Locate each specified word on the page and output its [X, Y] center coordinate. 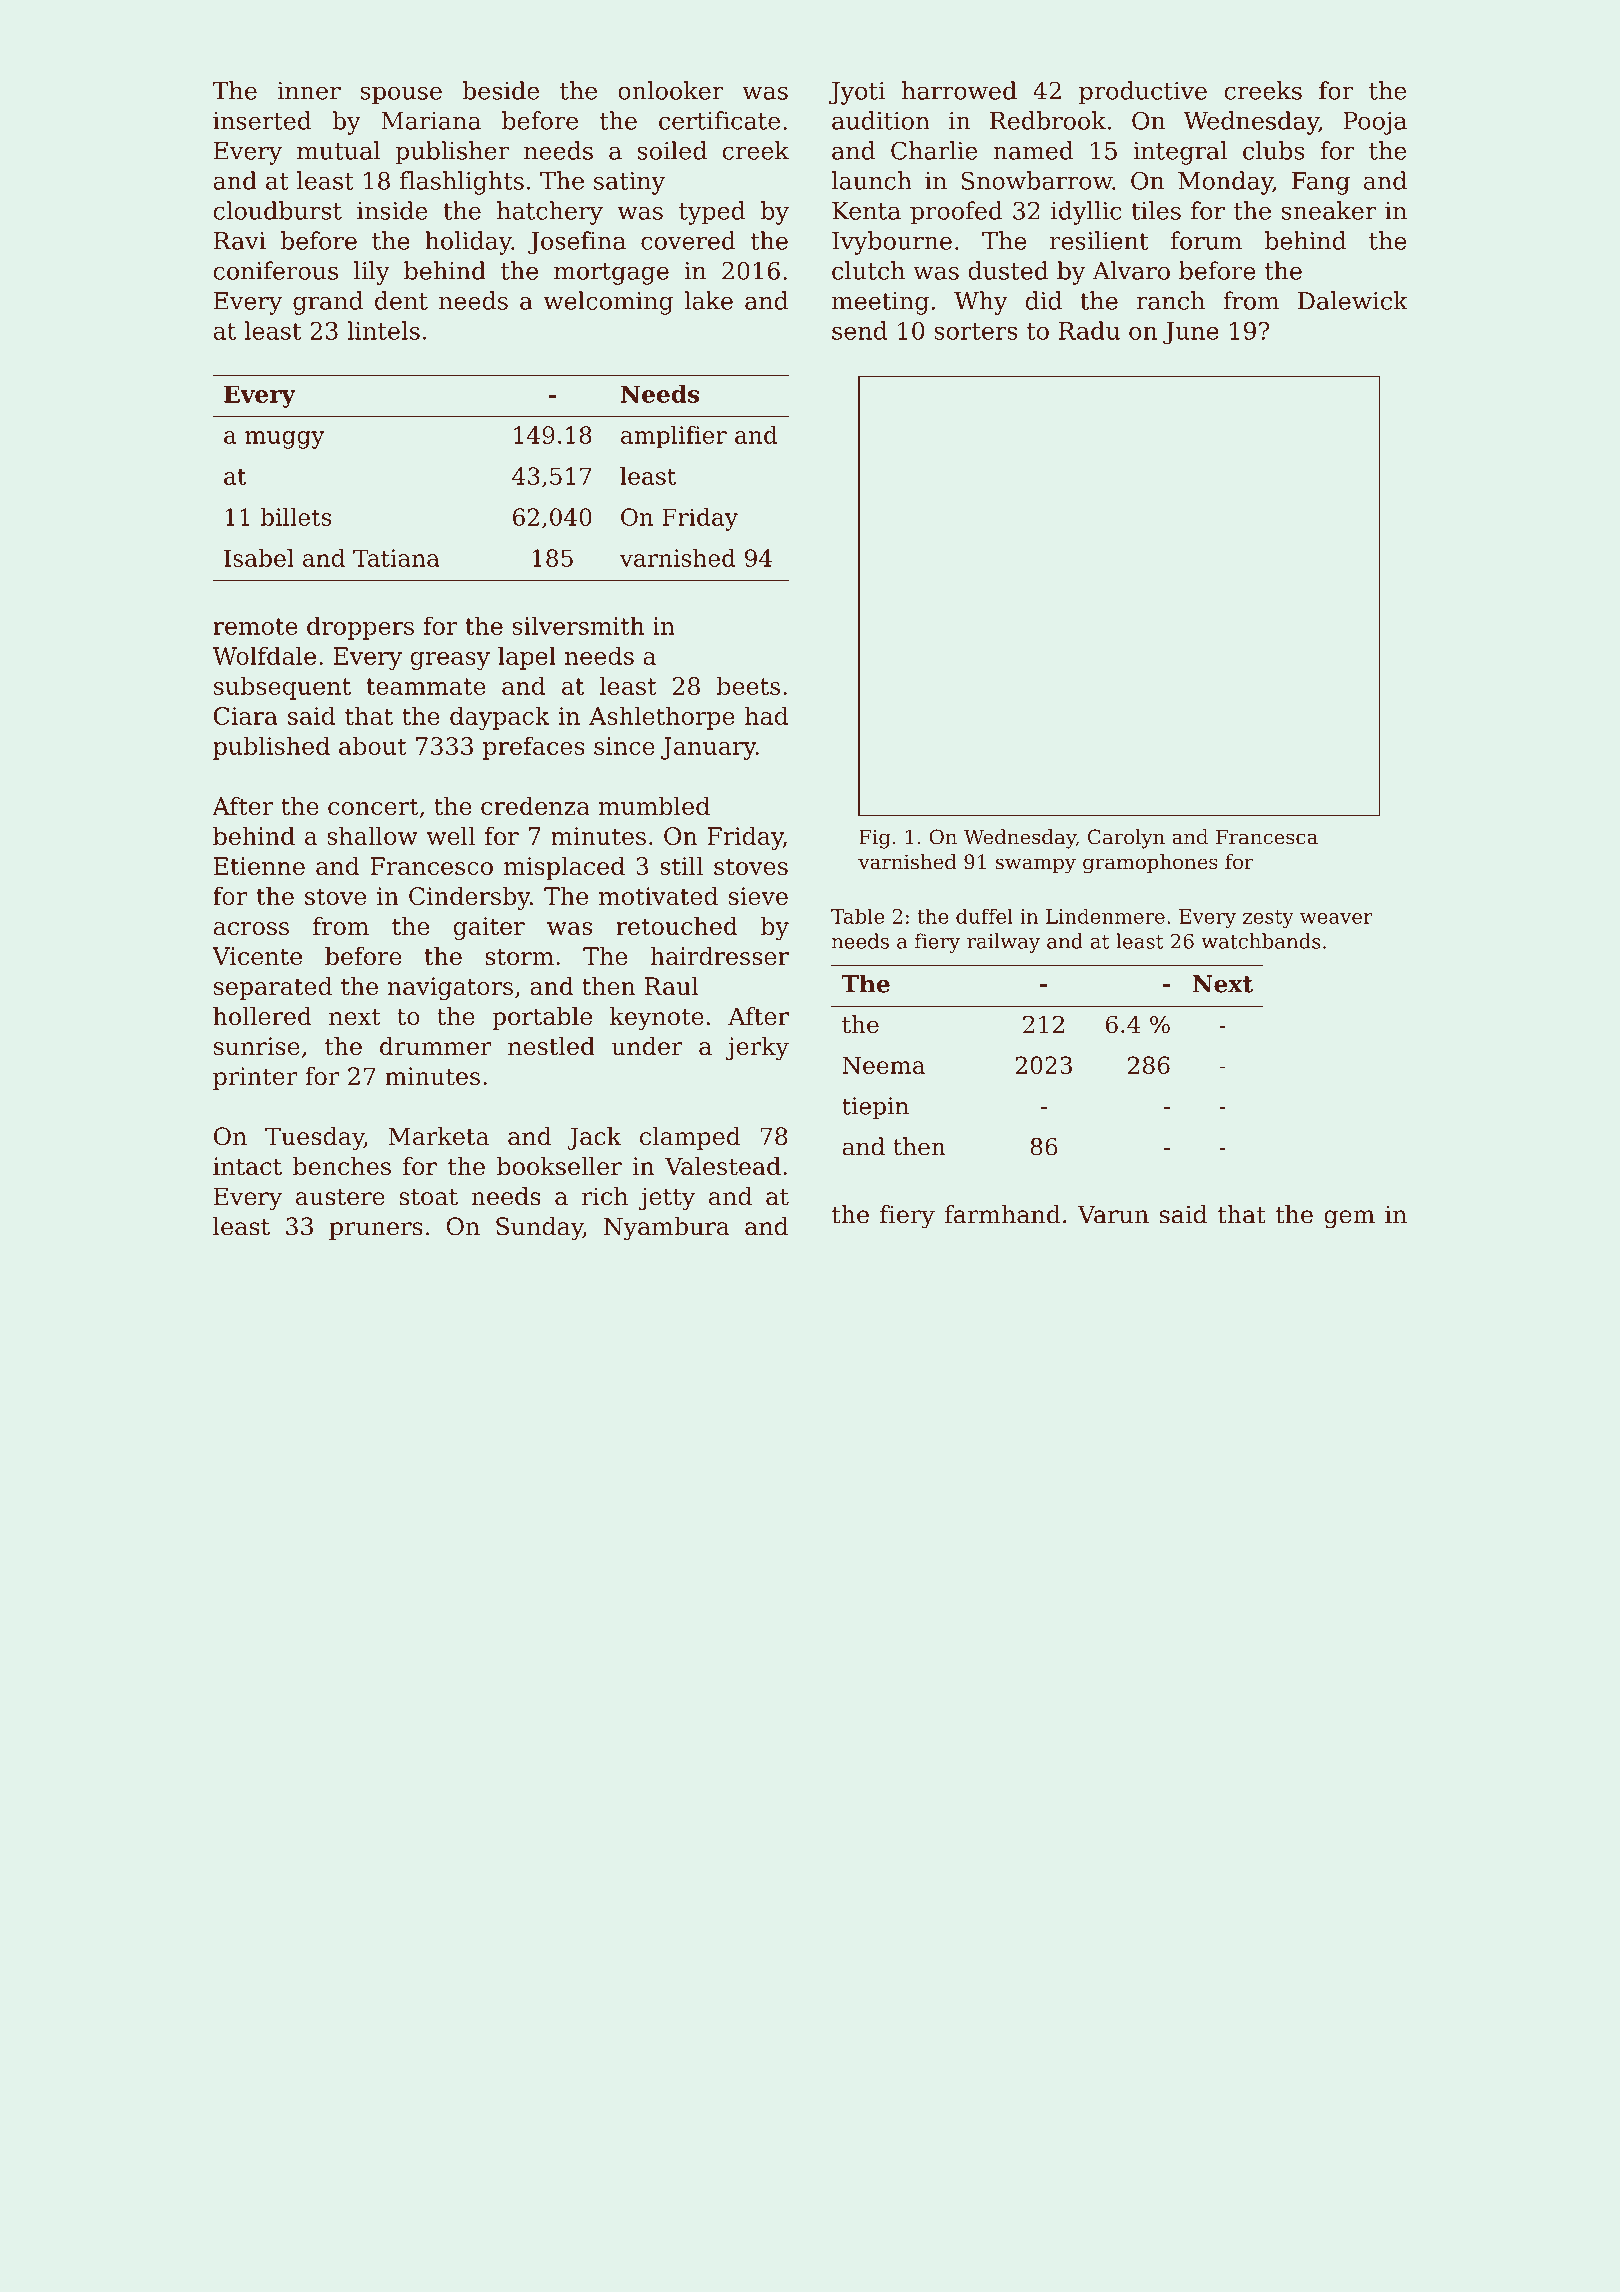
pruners [376, 1231]
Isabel [259, 558]
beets [748, 685]
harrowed [959, 90]
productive [1143, 93]
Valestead [723, 1166]
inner [309, 91]
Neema [883, 1065]
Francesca [1267, 837]
